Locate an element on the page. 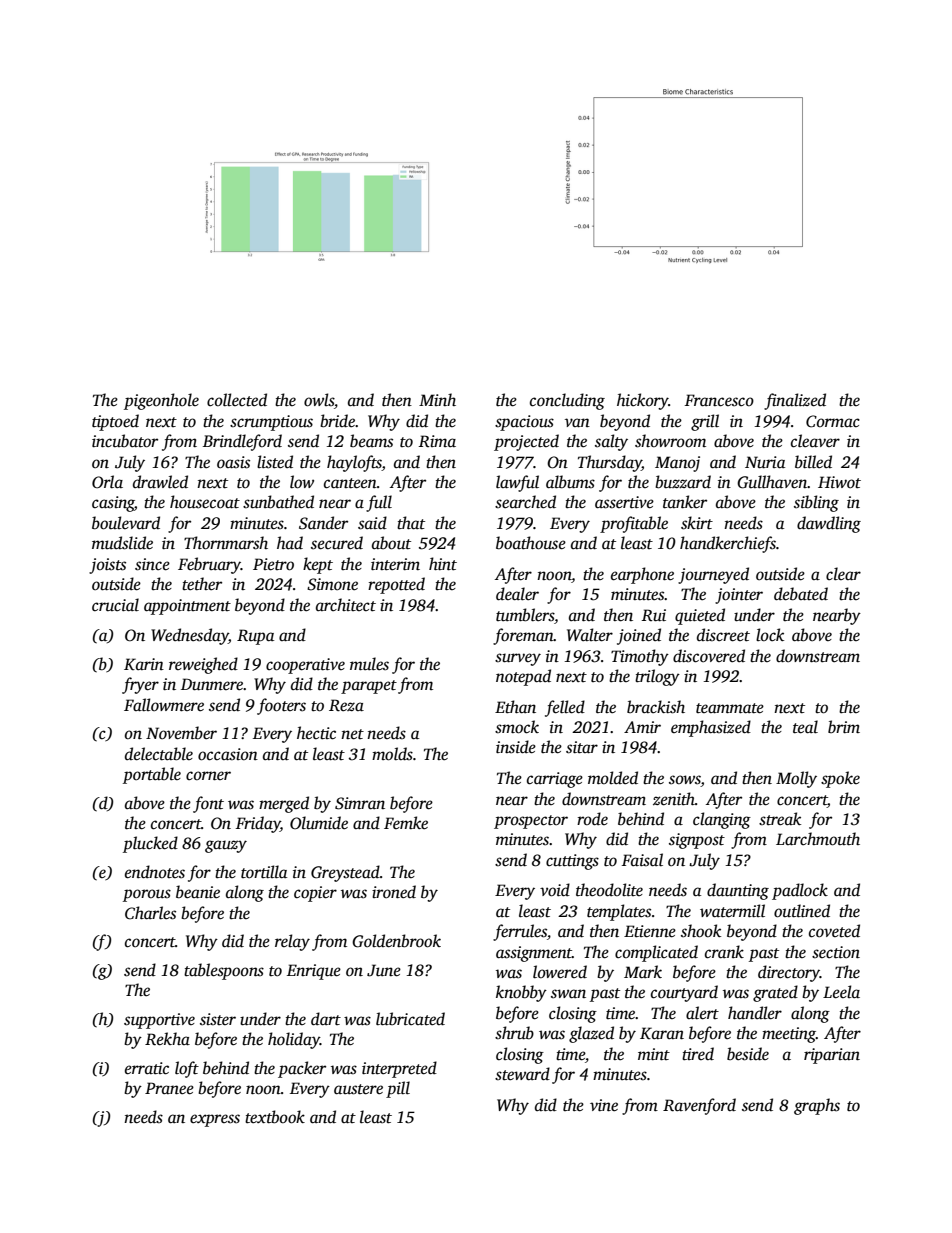 This document has width=952, height=1233. steward is located at coordinates (522, 1074).
